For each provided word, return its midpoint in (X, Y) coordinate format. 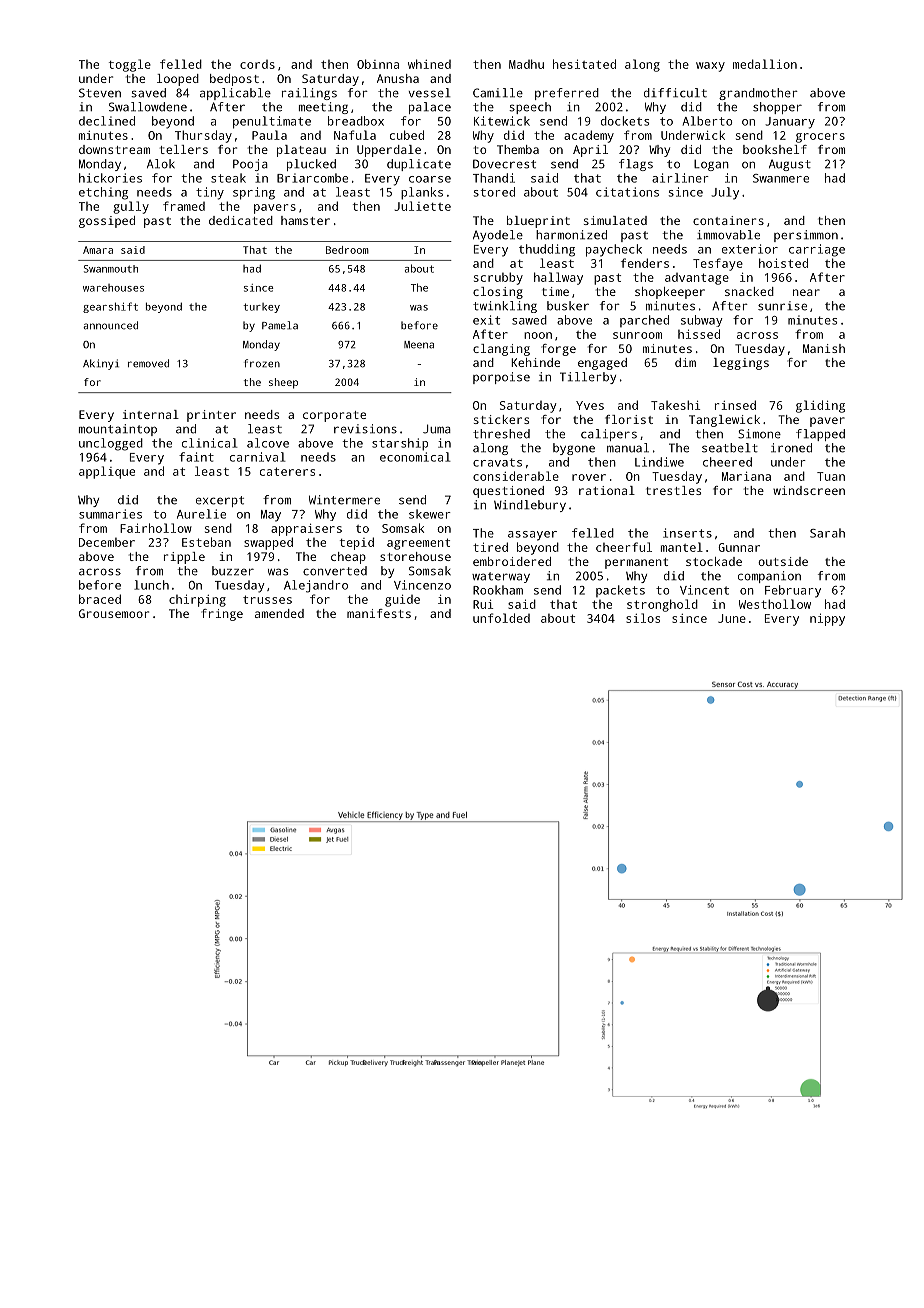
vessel (429, 93)
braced (100, 599)
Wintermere (344, 500)
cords (257, 64)
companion (769, 577)
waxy (710, 67)
